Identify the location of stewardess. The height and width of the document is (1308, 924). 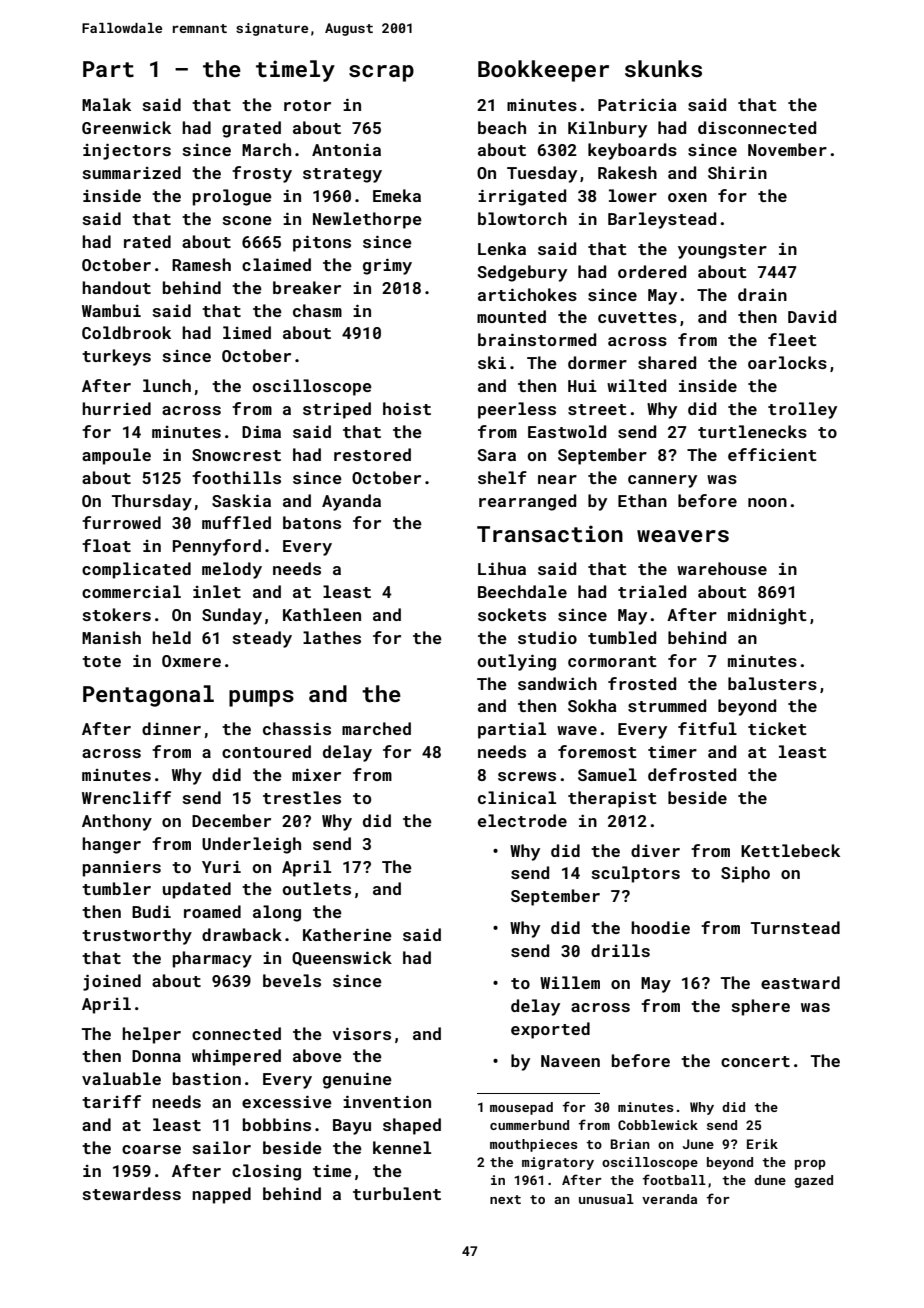
(131, 1193).
